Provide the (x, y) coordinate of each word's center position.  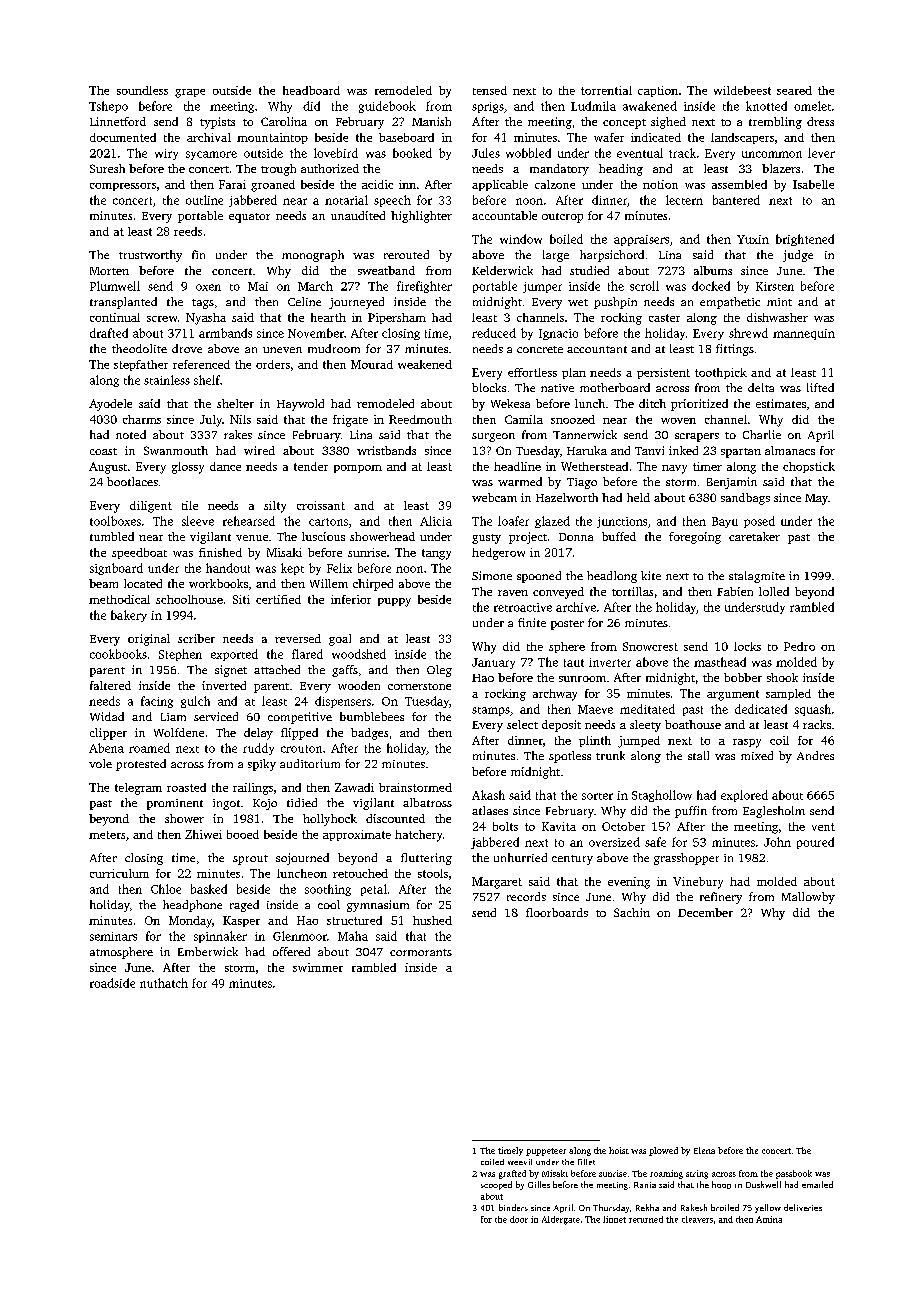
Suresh (107, 168)
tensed (490, 90)
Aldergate (561, 1220)
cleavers (697, 1219)
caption (658, 91)
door (519, 1219)
